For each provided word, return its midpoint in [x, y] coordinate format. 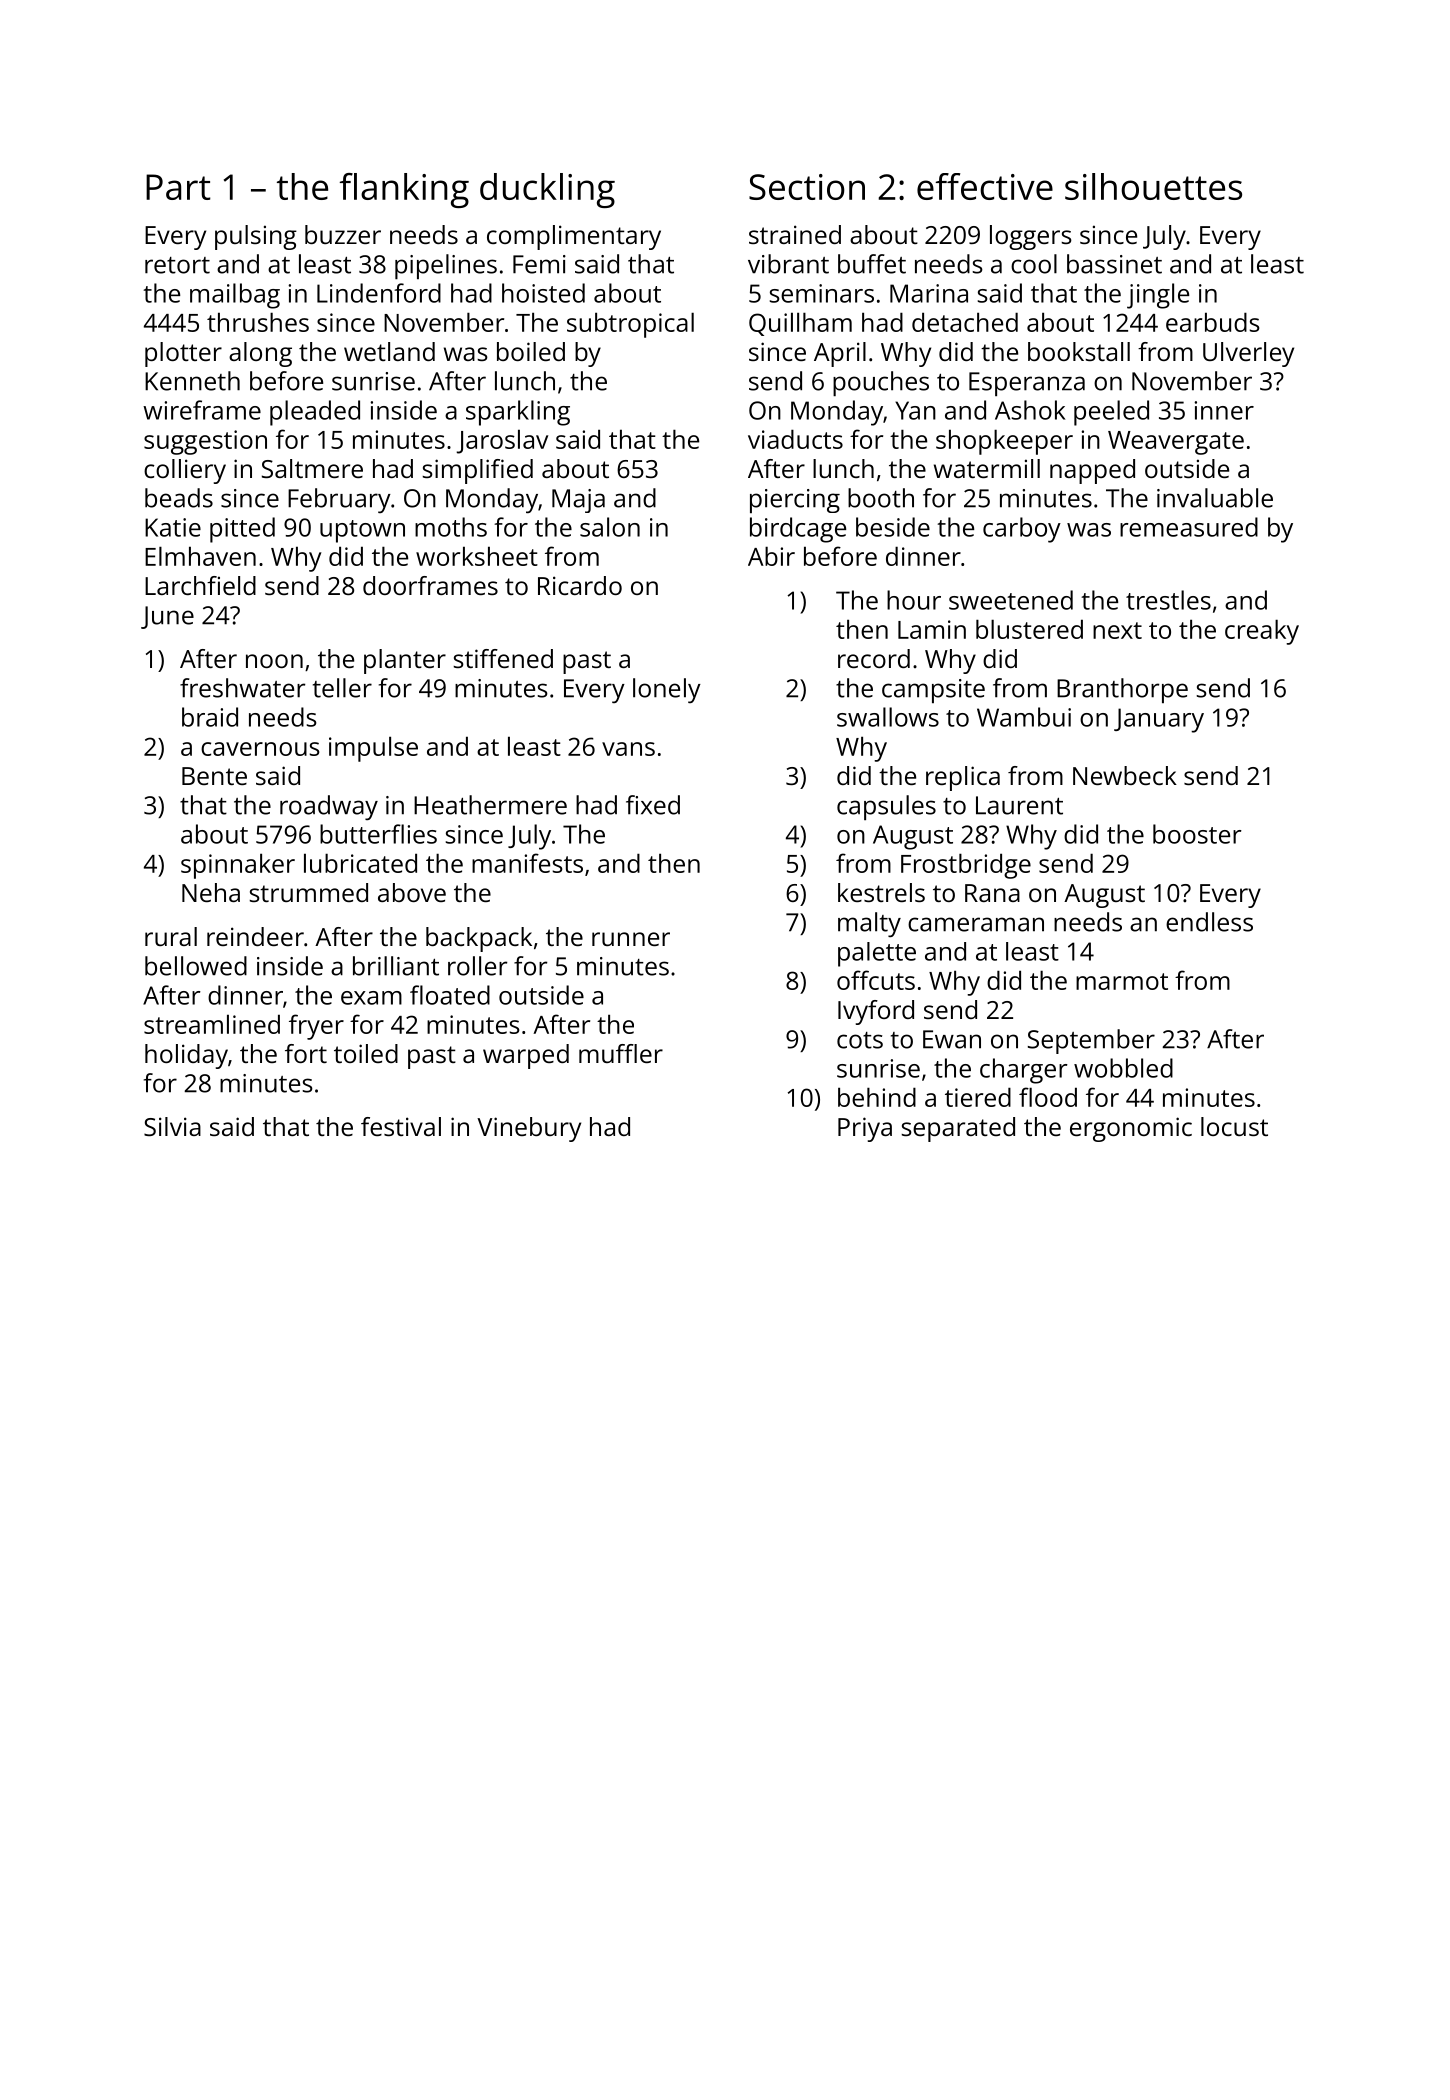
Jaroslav [502, 441]
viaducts [795, 439]
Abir [771, 556]
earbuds [1213, 322]
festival [401, 1126]
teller [342, 688]
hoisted [543, 293]
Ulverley [1248, 354]
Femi [539, 264]
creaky [1262, 632]
